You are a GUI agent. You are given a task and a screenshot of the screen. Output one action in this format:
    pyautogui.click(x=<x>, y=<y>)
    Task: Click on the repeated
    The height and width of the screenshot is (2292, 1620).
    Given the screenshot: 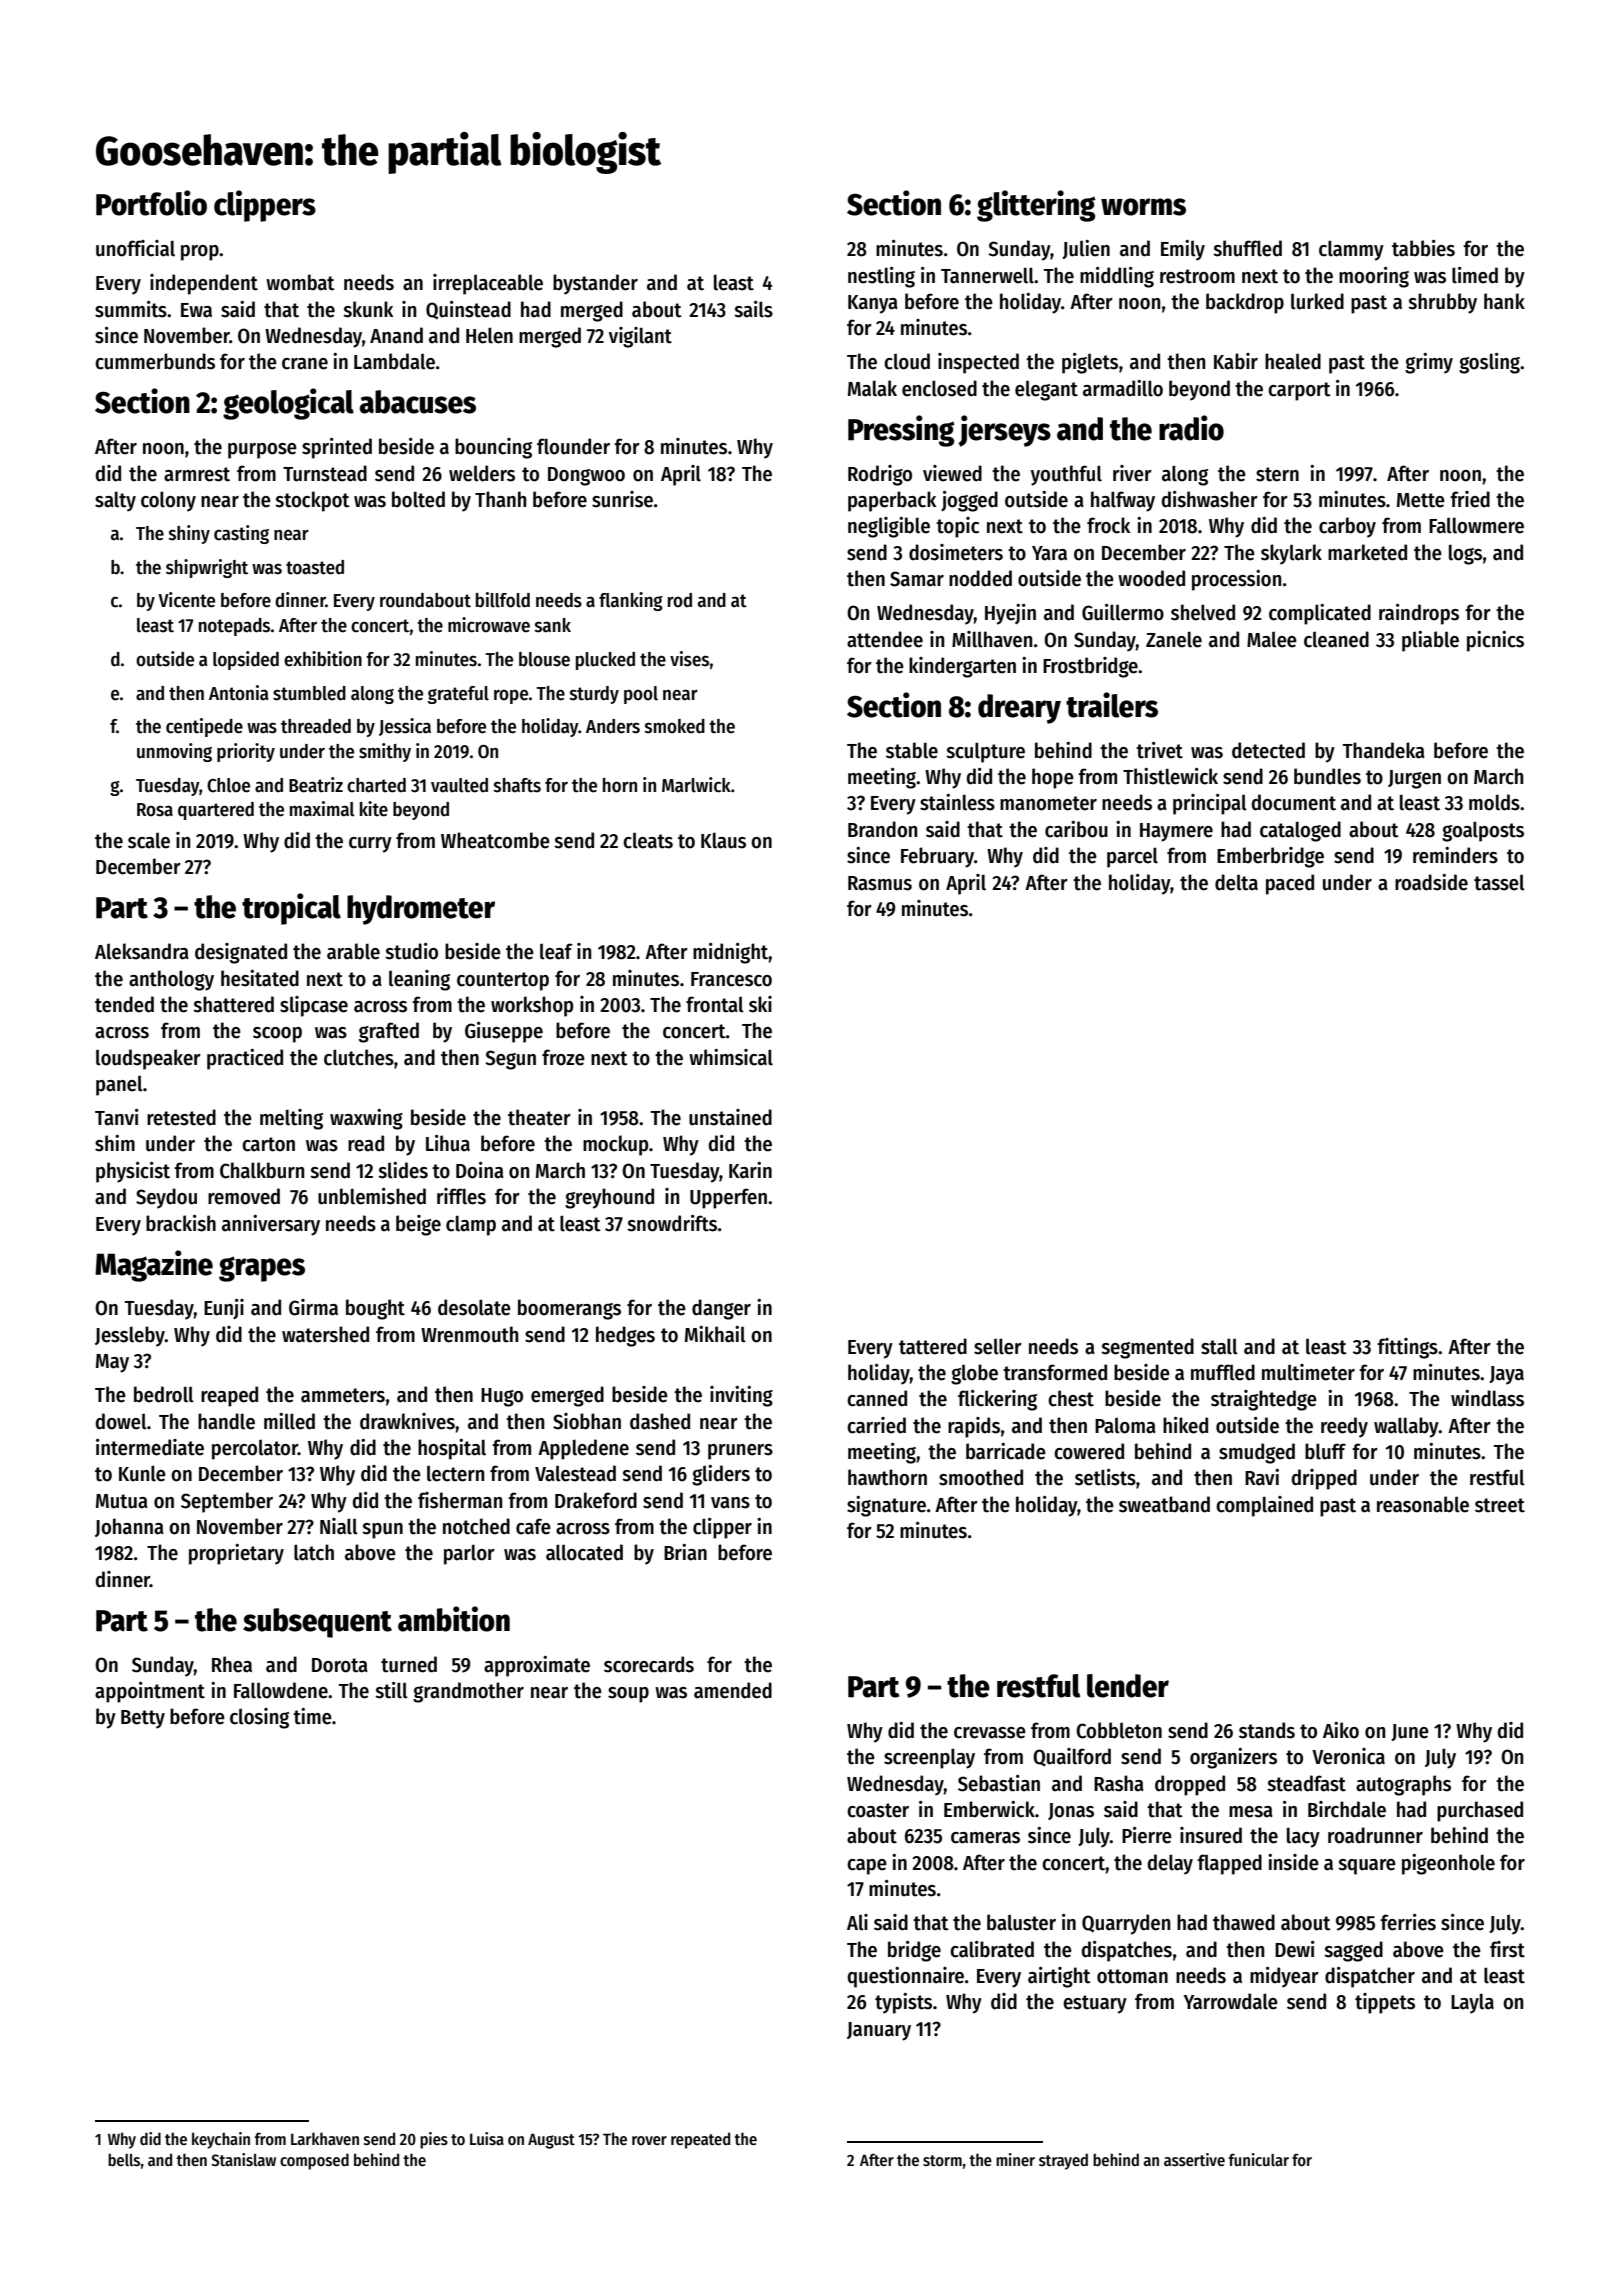 What is the action you would take?
    pyautogui.click(x=700, y=2140)
